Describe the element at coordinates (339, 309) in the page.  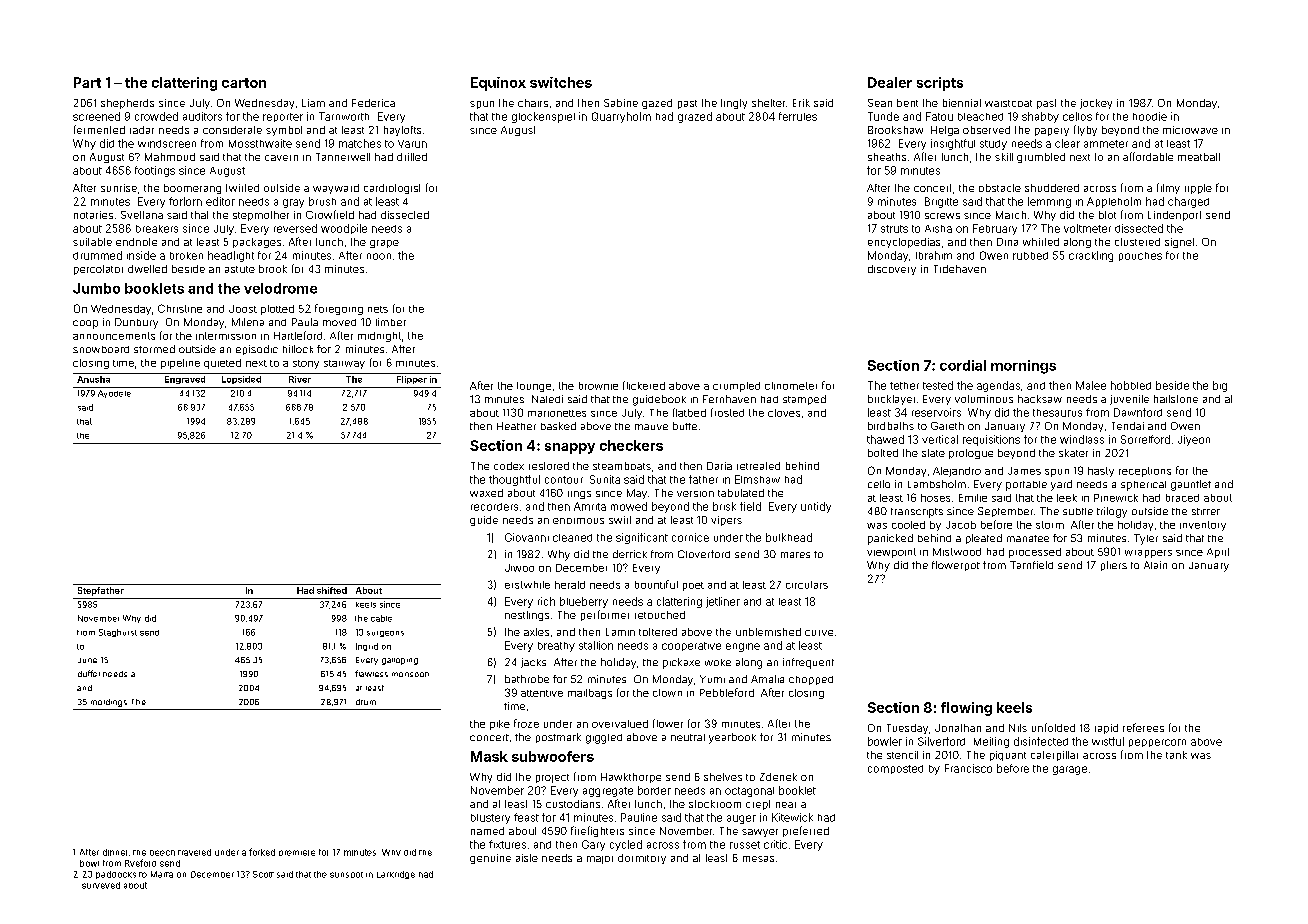
I see `foregoing` at that location.
